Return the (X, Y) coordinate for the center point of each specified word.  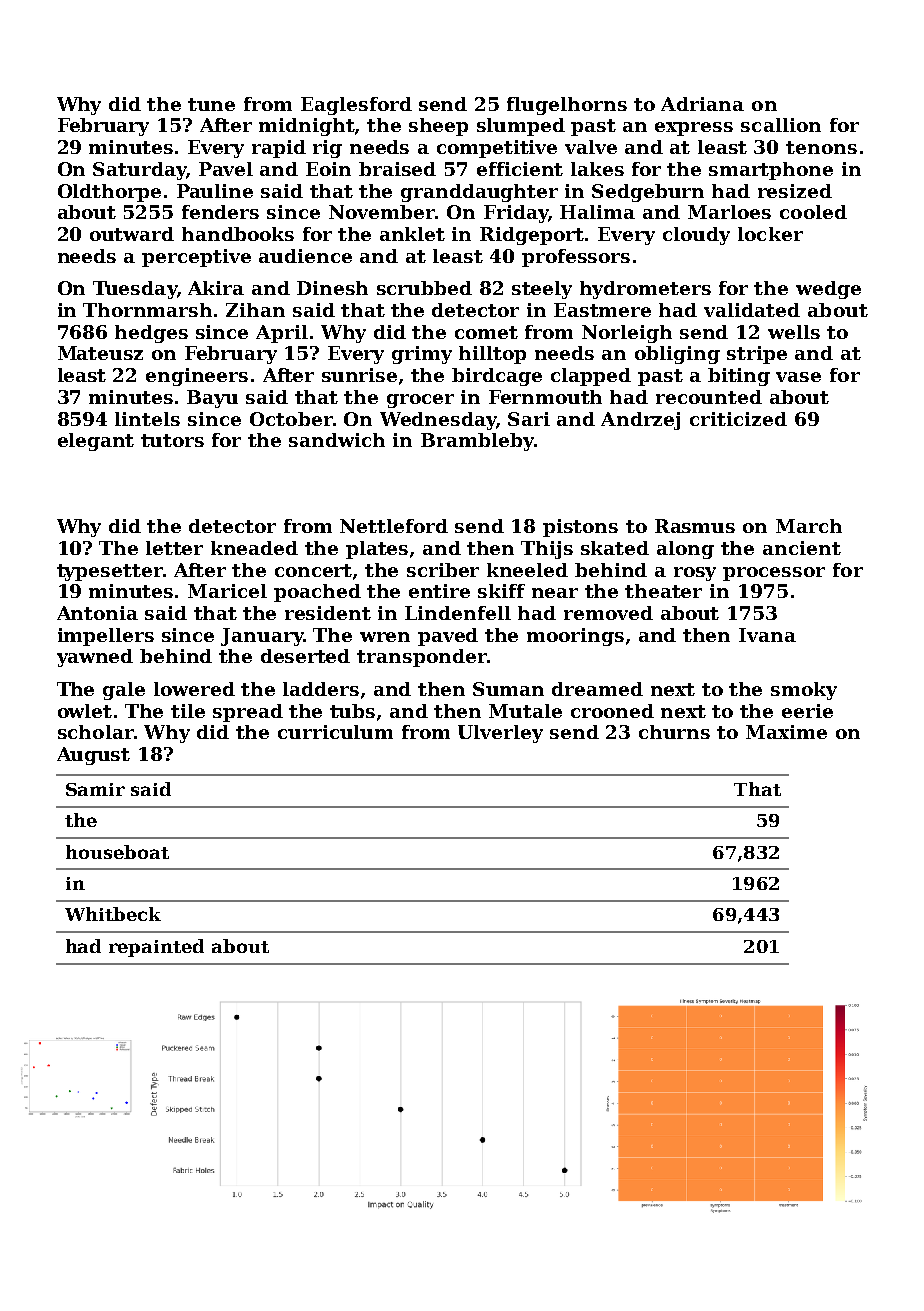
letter (174, 548)
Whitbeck (113, 914)
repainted (156, 948)
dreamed (597, 689)
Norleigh (627, 334)
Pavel (226, 169)
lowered (194, 689)
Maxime (786, 732)
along (685, 550)
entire (439, 591)
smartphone (771, 171)
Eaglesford (356, 106)
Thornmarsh (147, 310)
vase (798, 377)
